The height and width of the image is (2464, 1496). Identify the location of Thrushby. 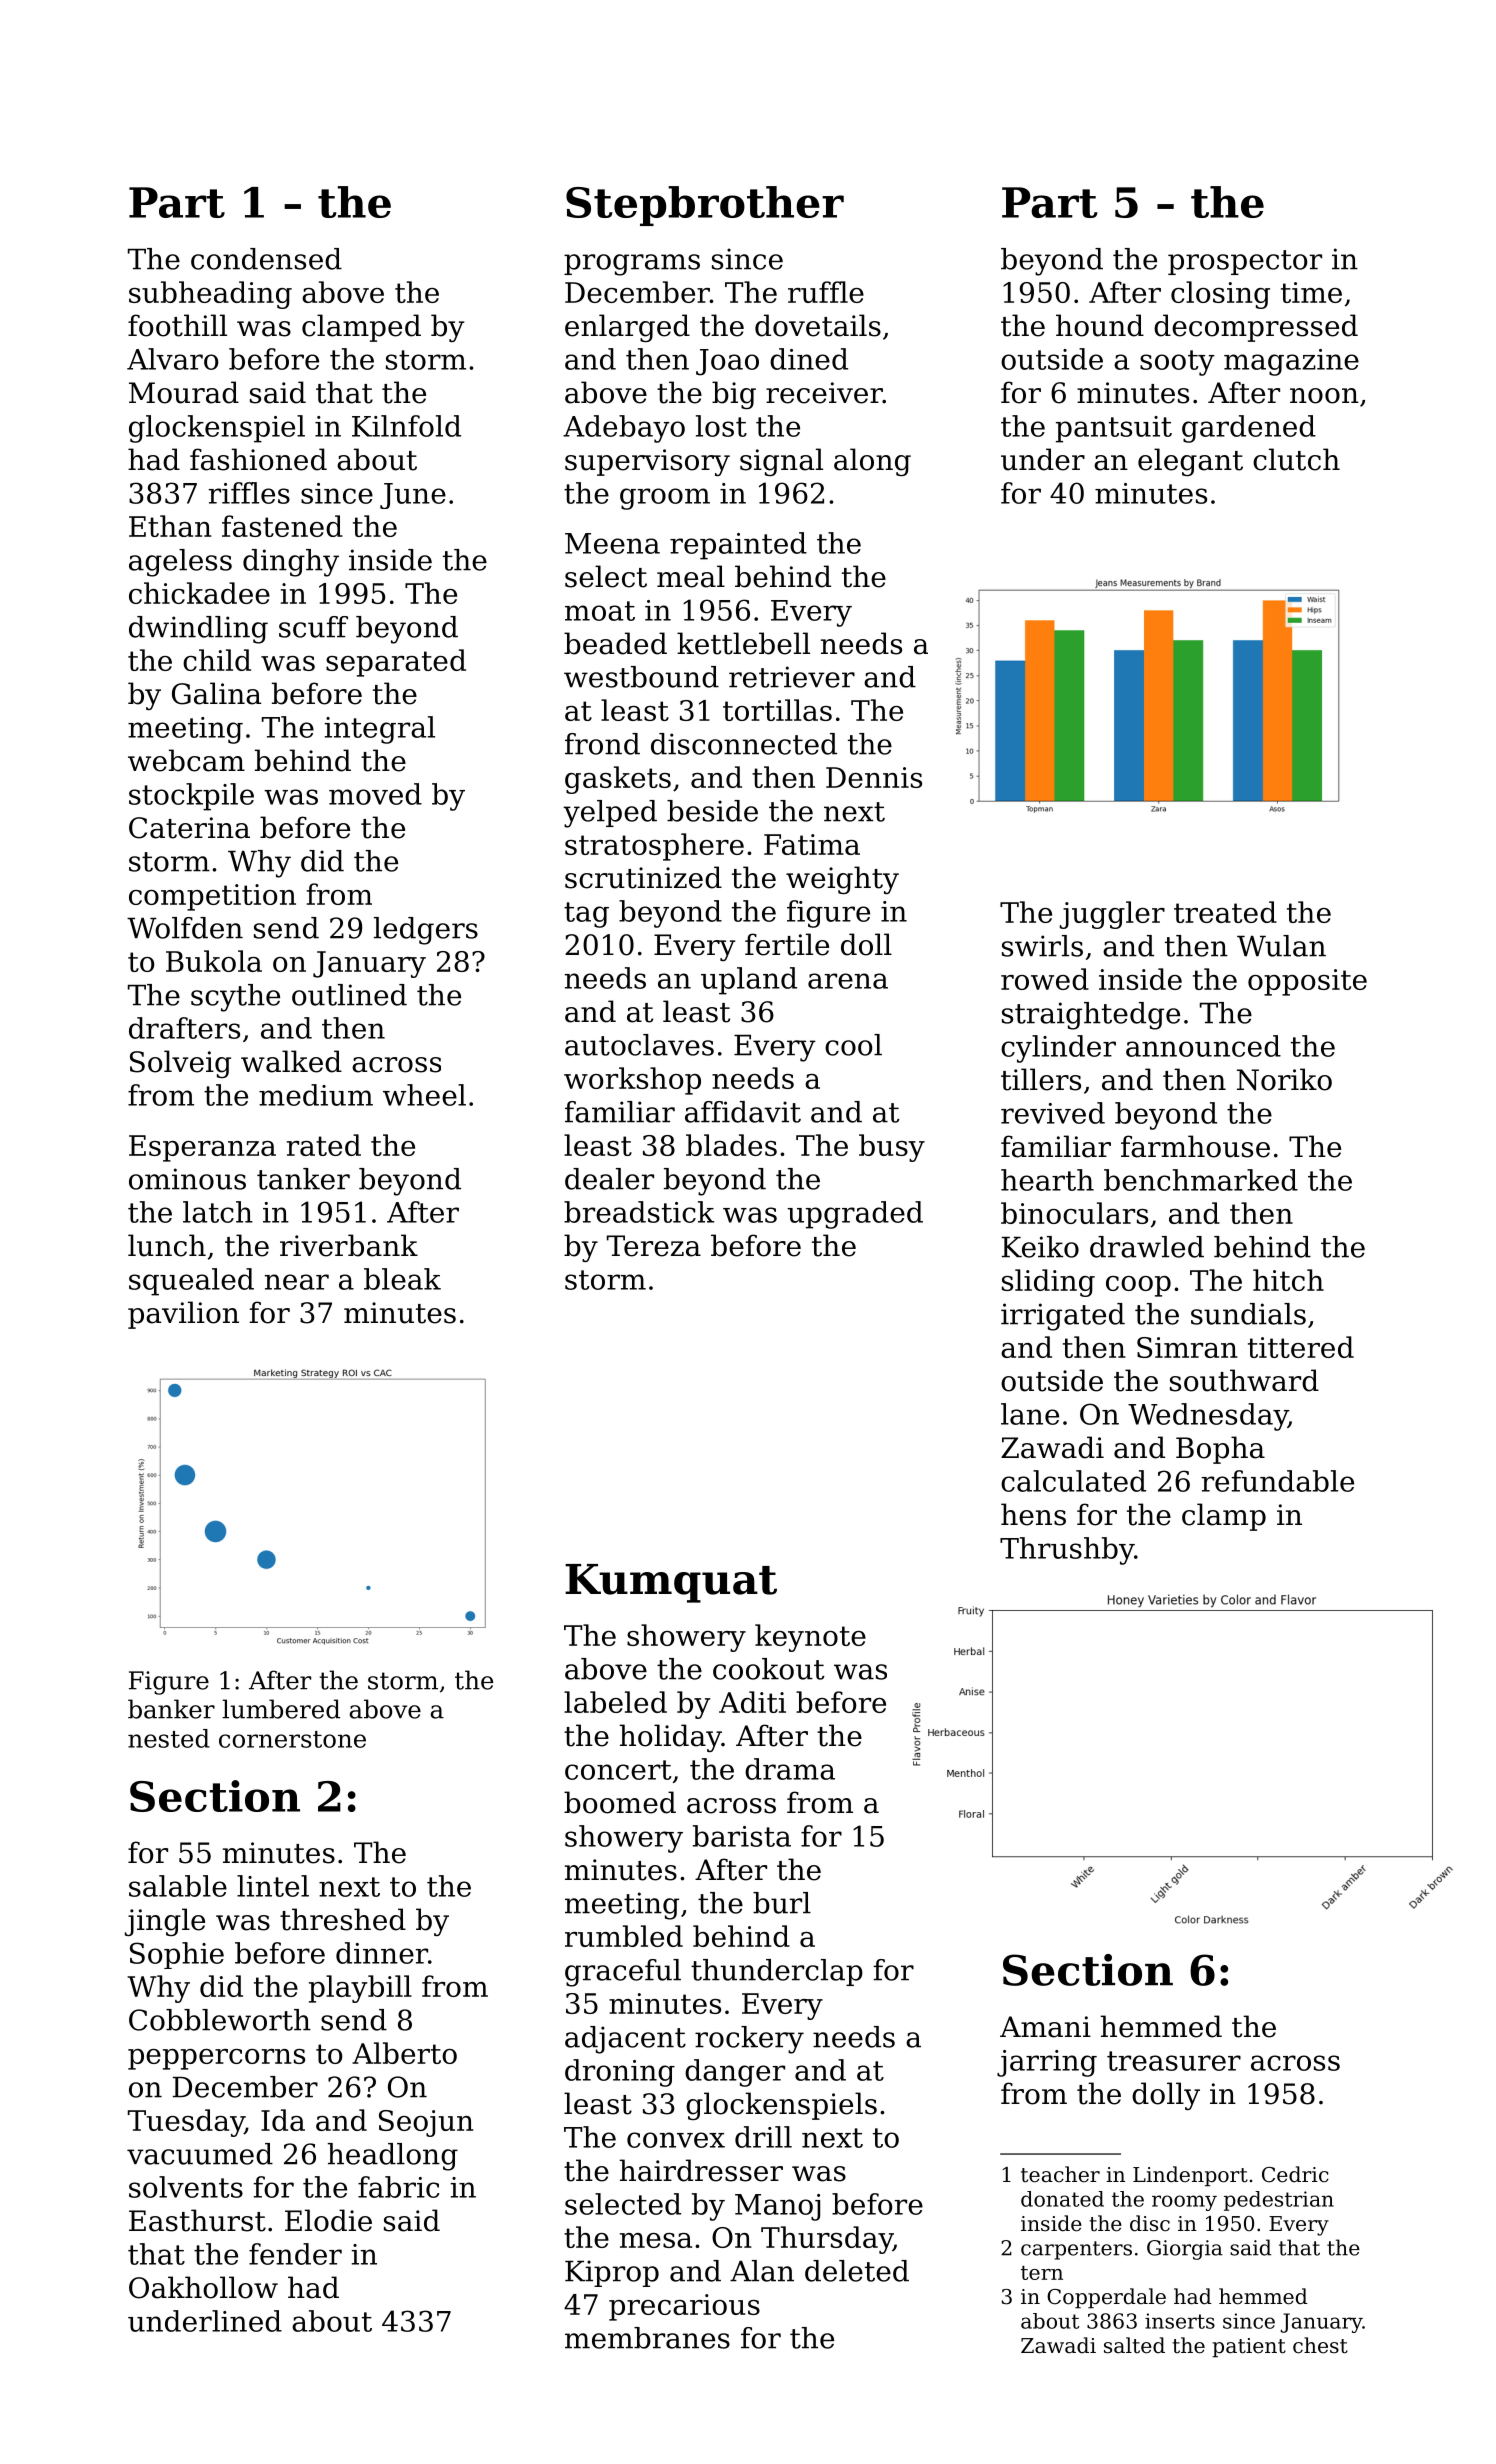
(1067, 1551).
